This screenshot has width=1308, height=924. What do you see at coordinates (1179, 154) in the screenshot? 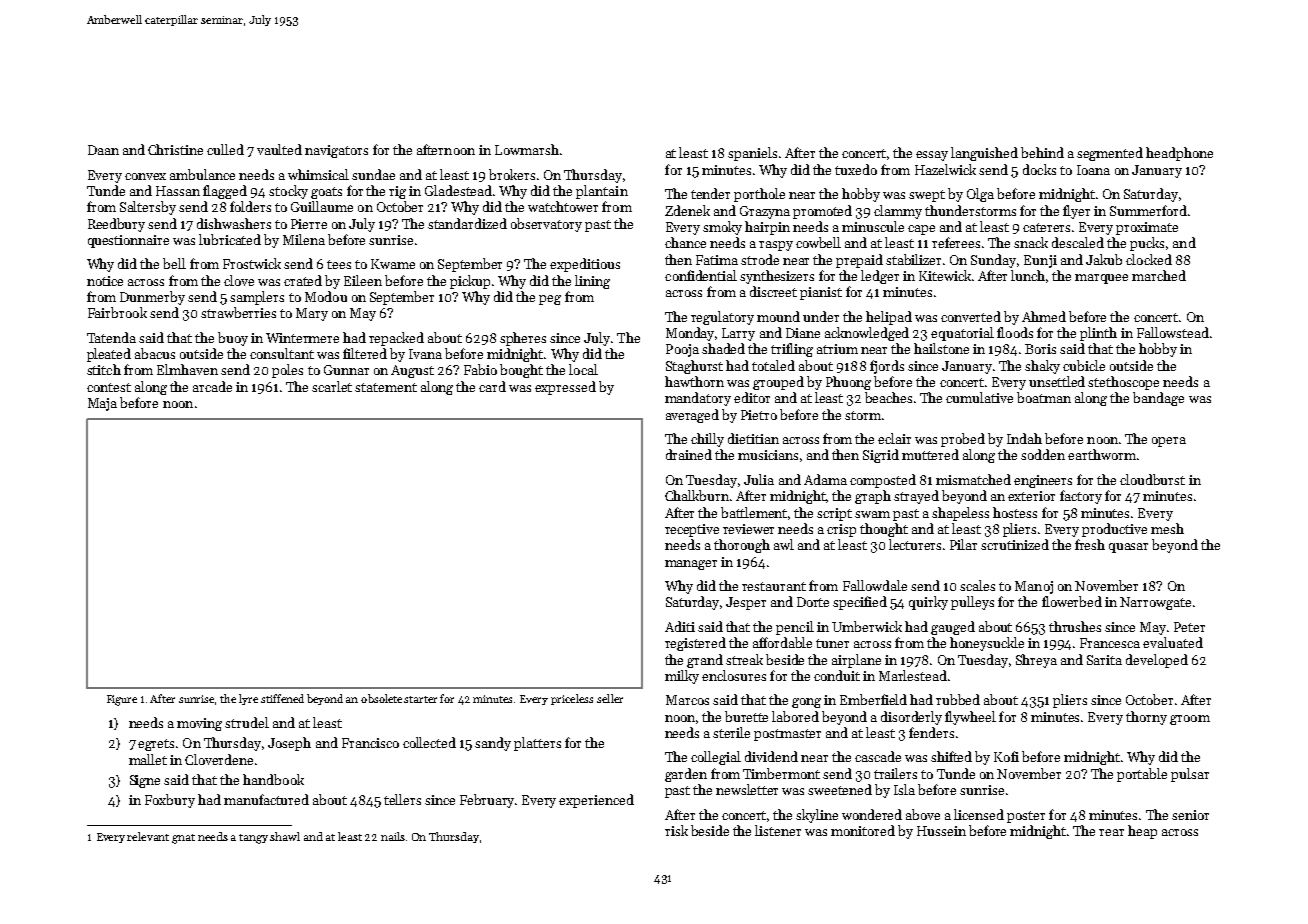
I see `headphone` at bounding box center [1179, 154].
